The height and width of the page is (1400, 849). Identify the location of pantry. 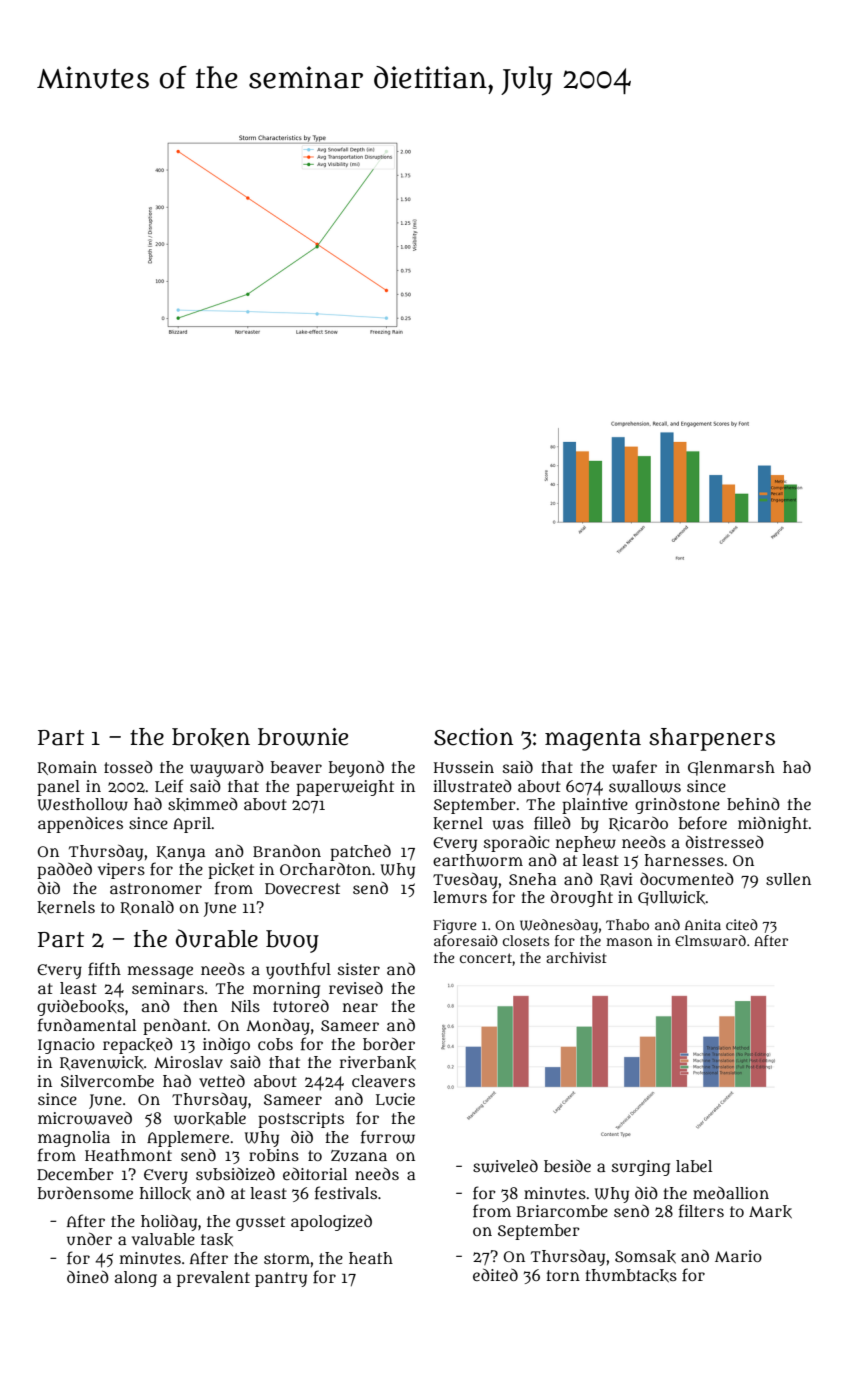
(281, 1279).
